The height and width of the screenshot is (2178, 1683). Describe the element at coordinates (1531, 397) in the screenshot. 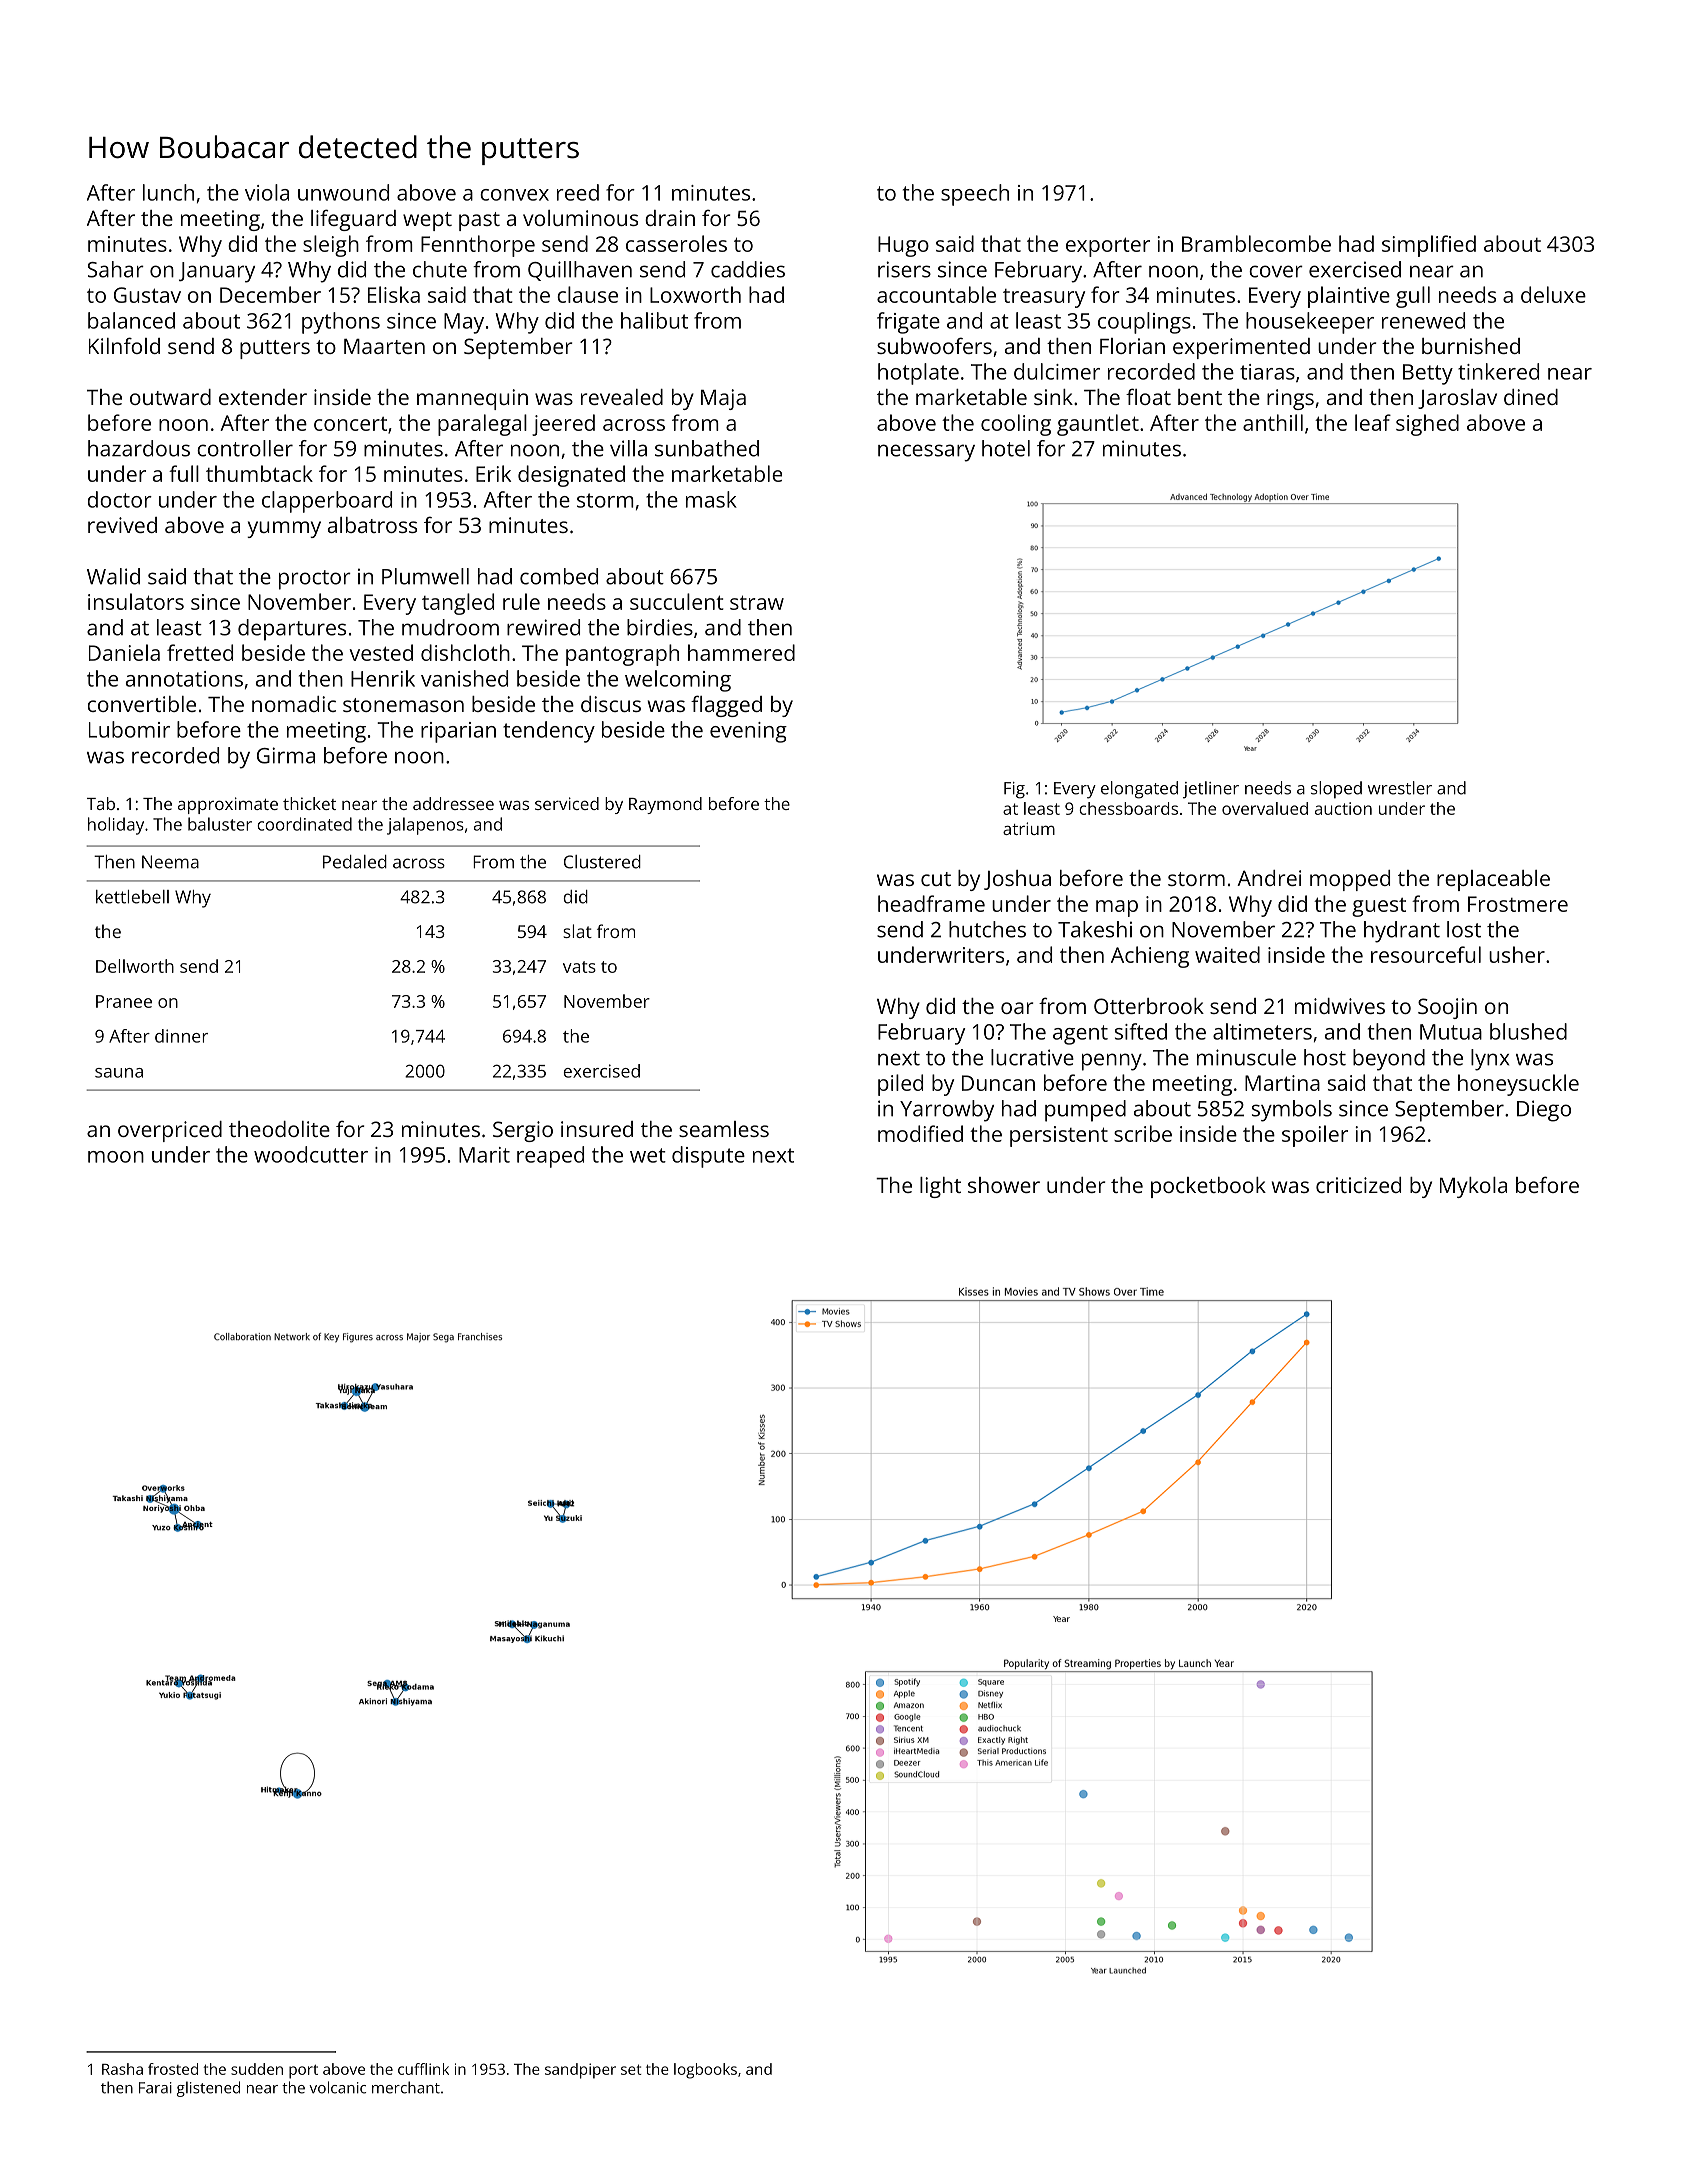

I see `dined` at that location.
